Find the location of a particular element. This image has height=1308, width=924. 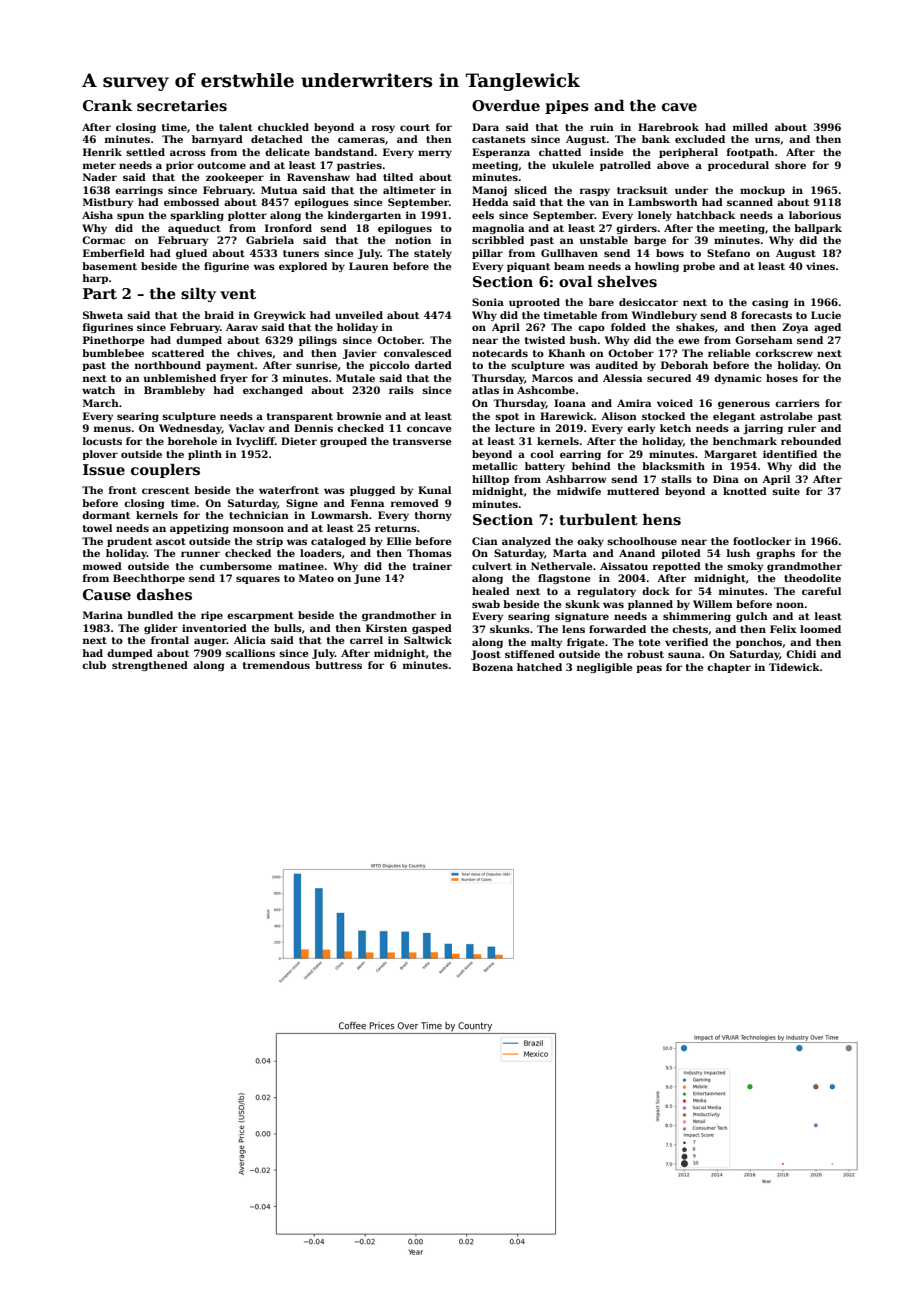

pipes is located at coordinates (567, 107).
